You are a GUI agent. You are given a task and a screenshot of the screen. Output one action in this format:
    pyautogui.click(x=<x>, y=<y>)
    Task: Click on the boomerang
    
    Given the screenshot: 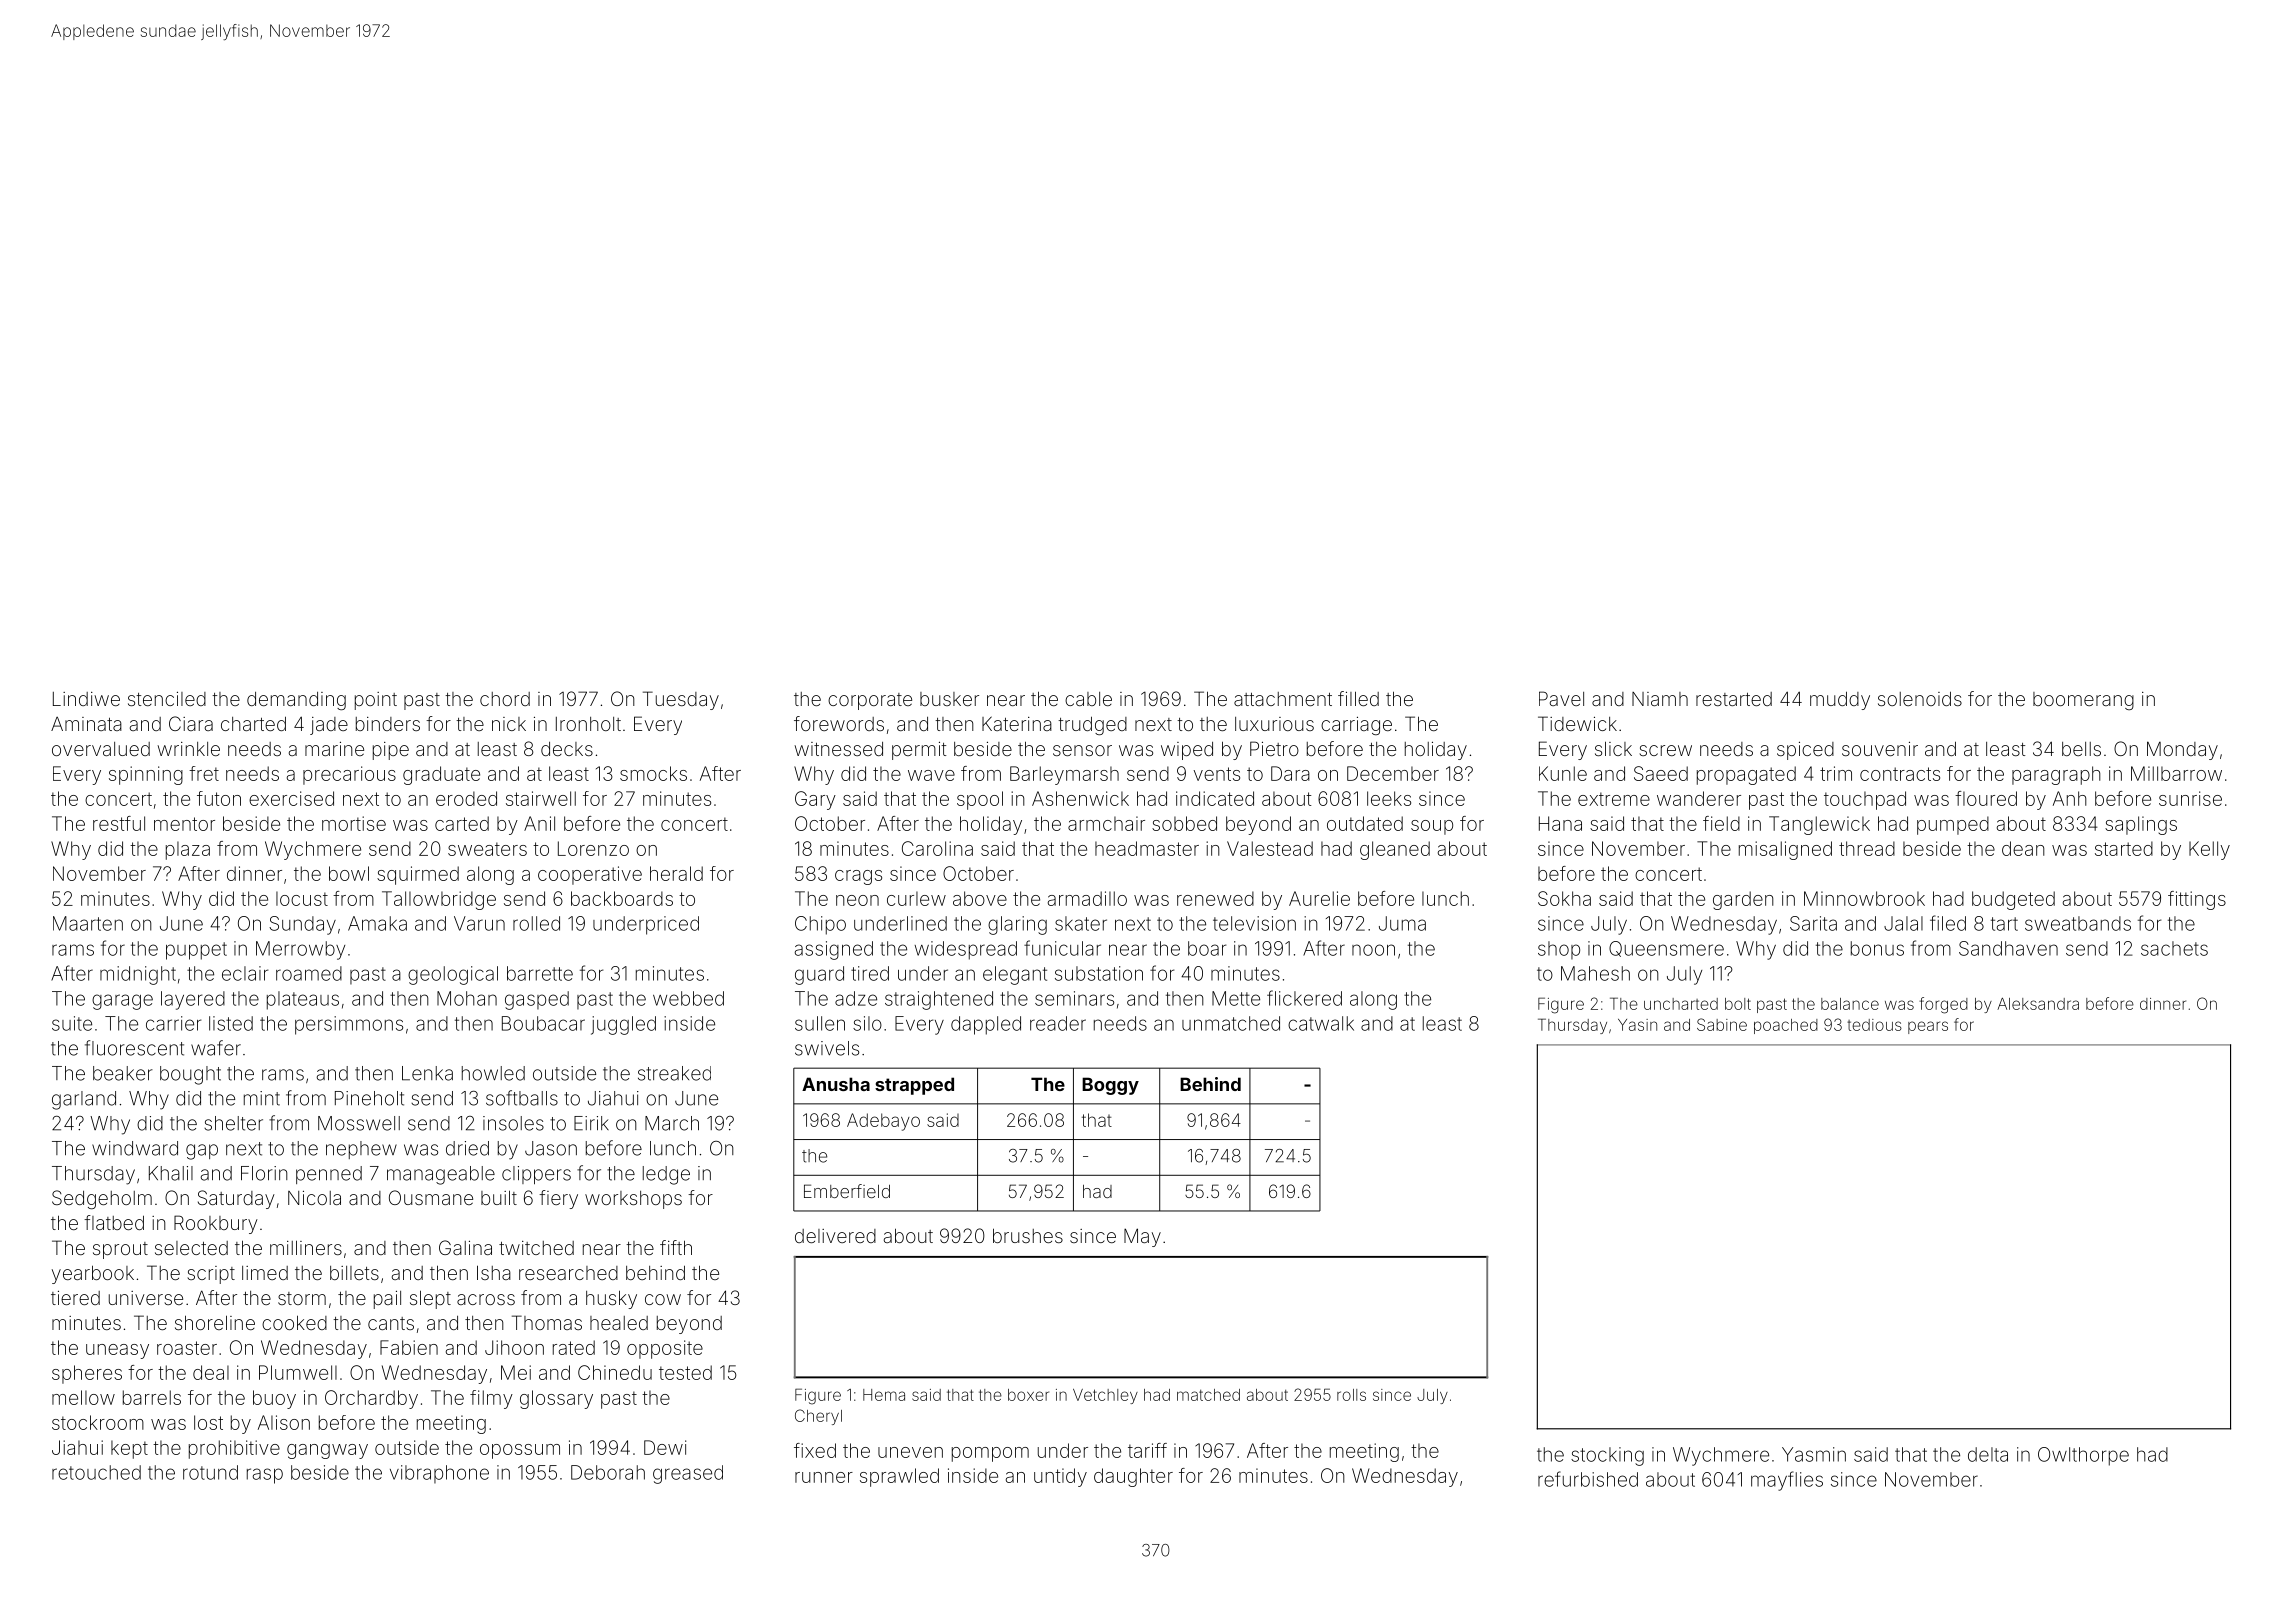 What is the action you would take?
    pyautogui.click(x=2083, y=701)
